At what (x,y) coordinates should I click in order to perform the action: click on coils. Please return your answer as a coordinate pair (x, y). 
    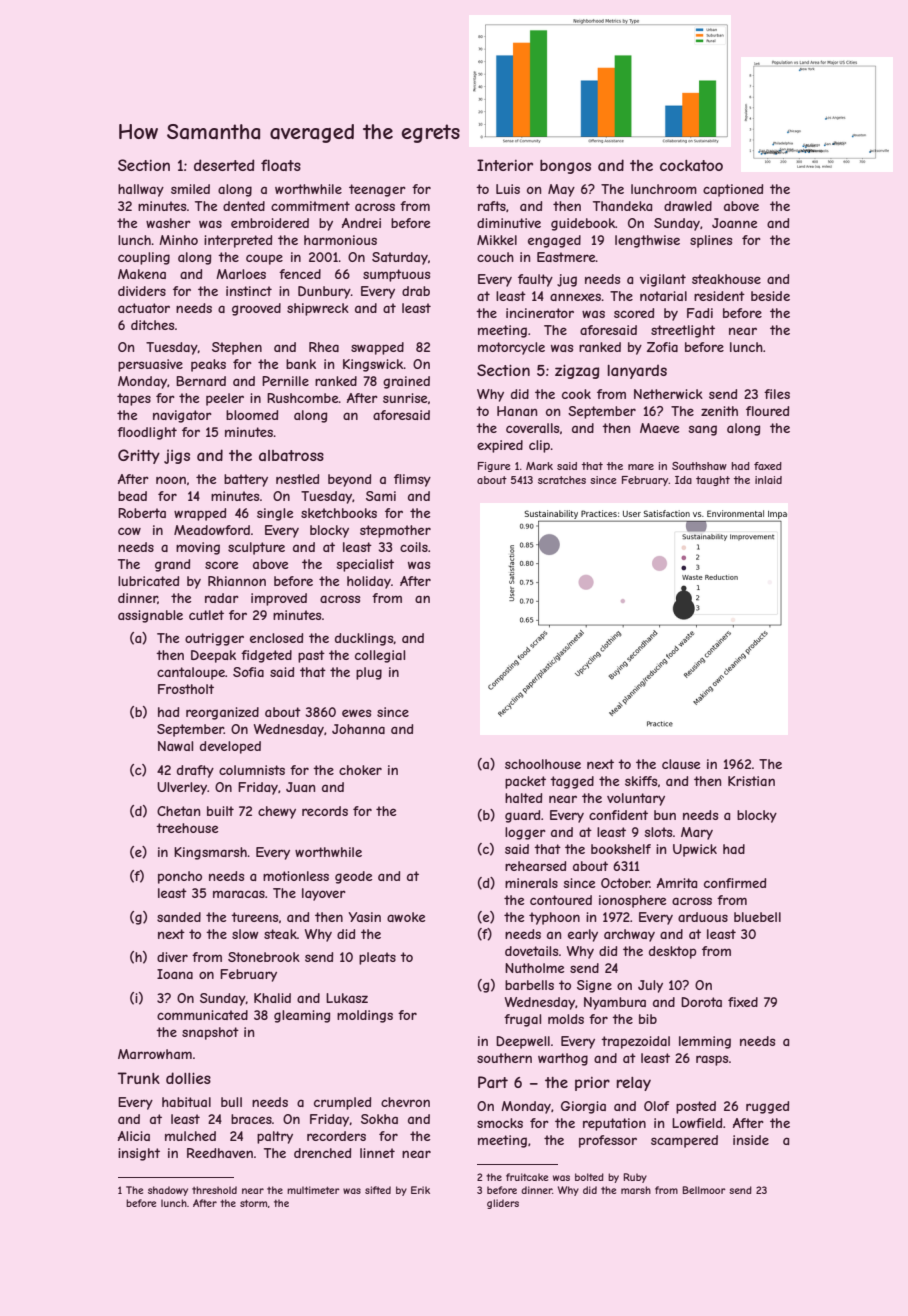
    Looking at the image, I should click on (414, 547).
